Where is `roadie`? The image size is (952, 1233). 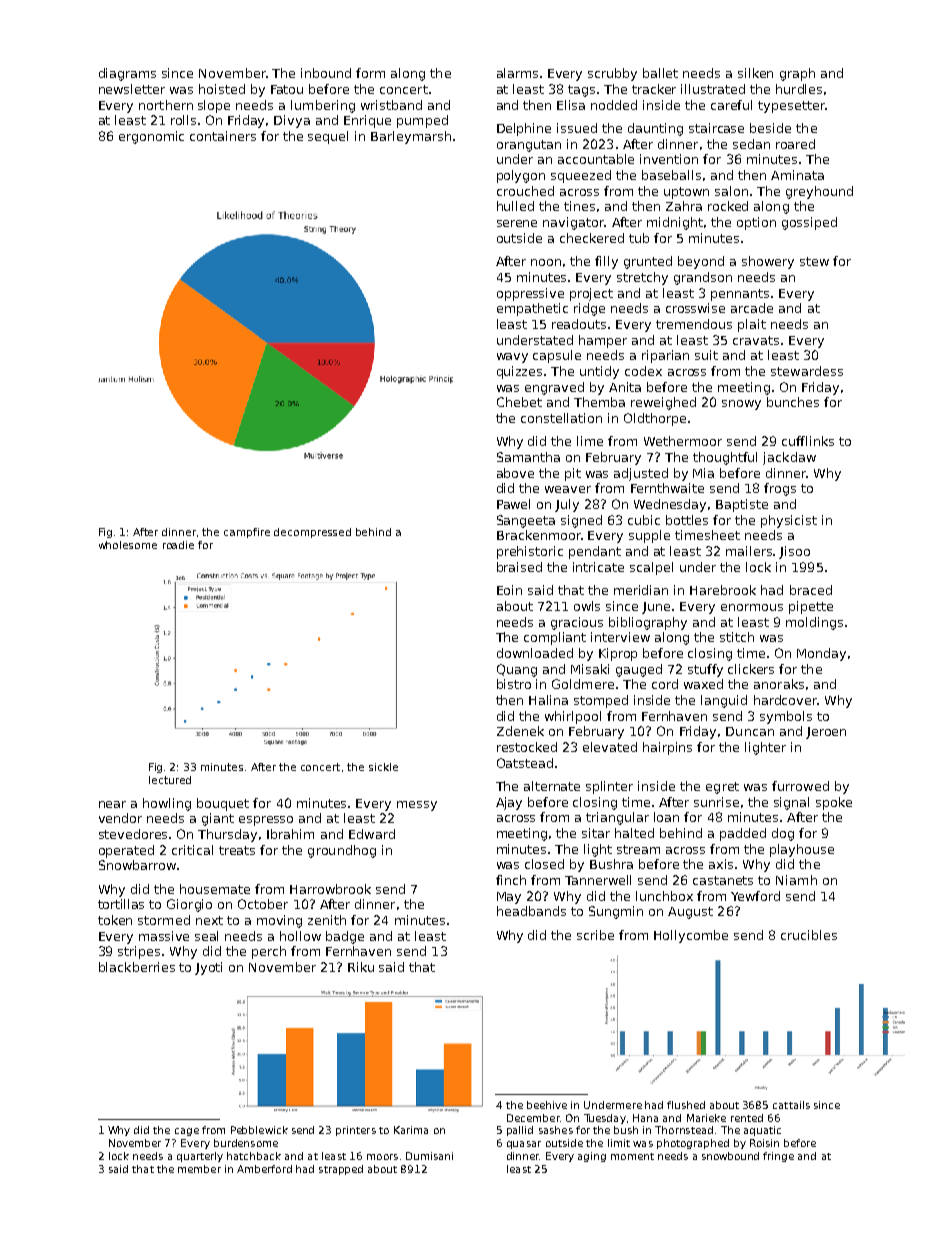
roadie is located at coordinates (178, 545).
